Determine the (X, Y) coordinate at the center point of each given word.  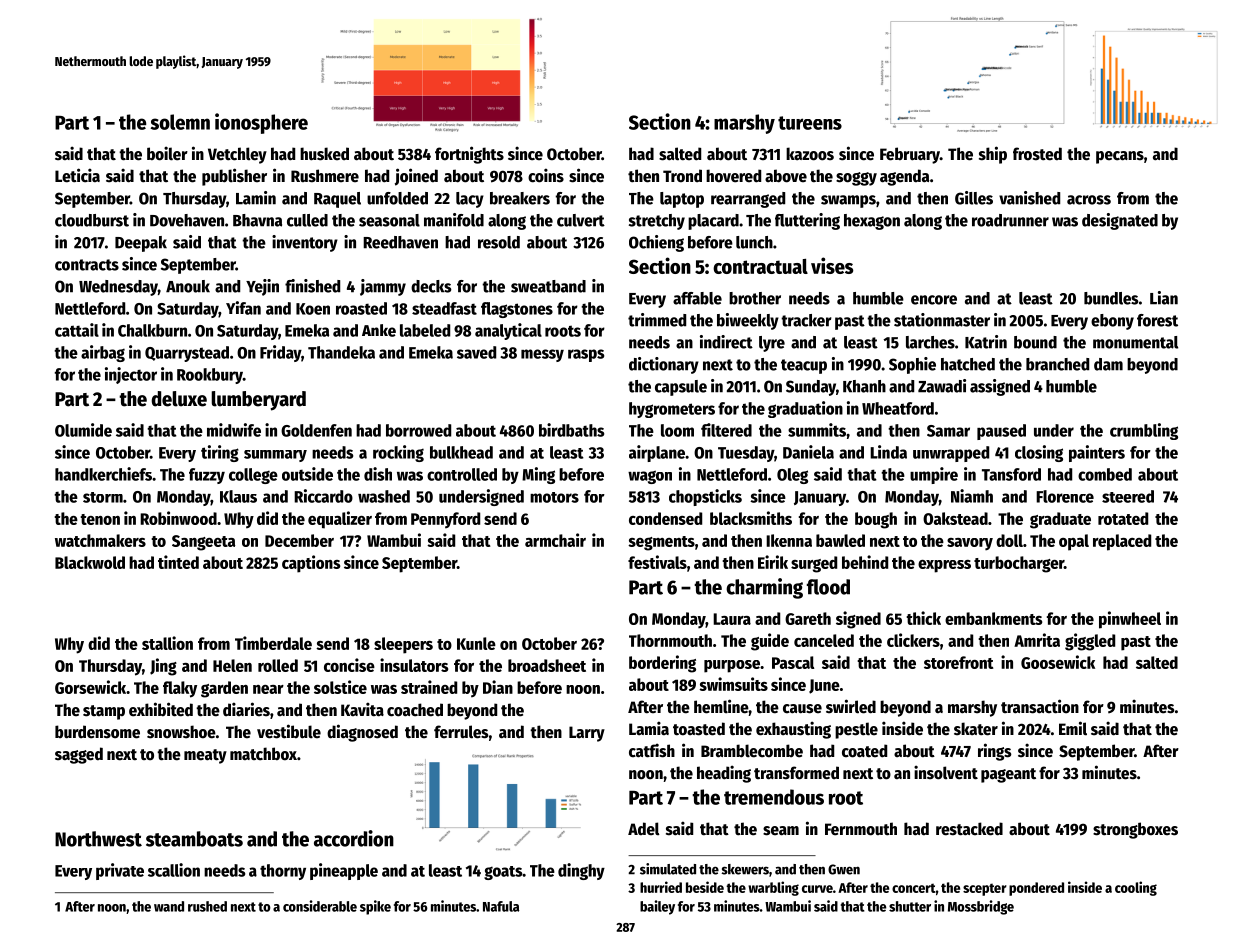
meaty (205, 756)
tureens (810, 123)
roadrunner (1010, 220)
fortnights (469, 155)
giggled (1090, 642)
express (944, 566)
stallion (167, 643)
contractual (760, 266)
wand (169, 906)
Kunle (476, 643)
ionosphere (261, 123)
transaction (1040, 706)
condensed (665, 518)
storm (103, 497)
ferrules (461, 732)
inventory (305, 243)
